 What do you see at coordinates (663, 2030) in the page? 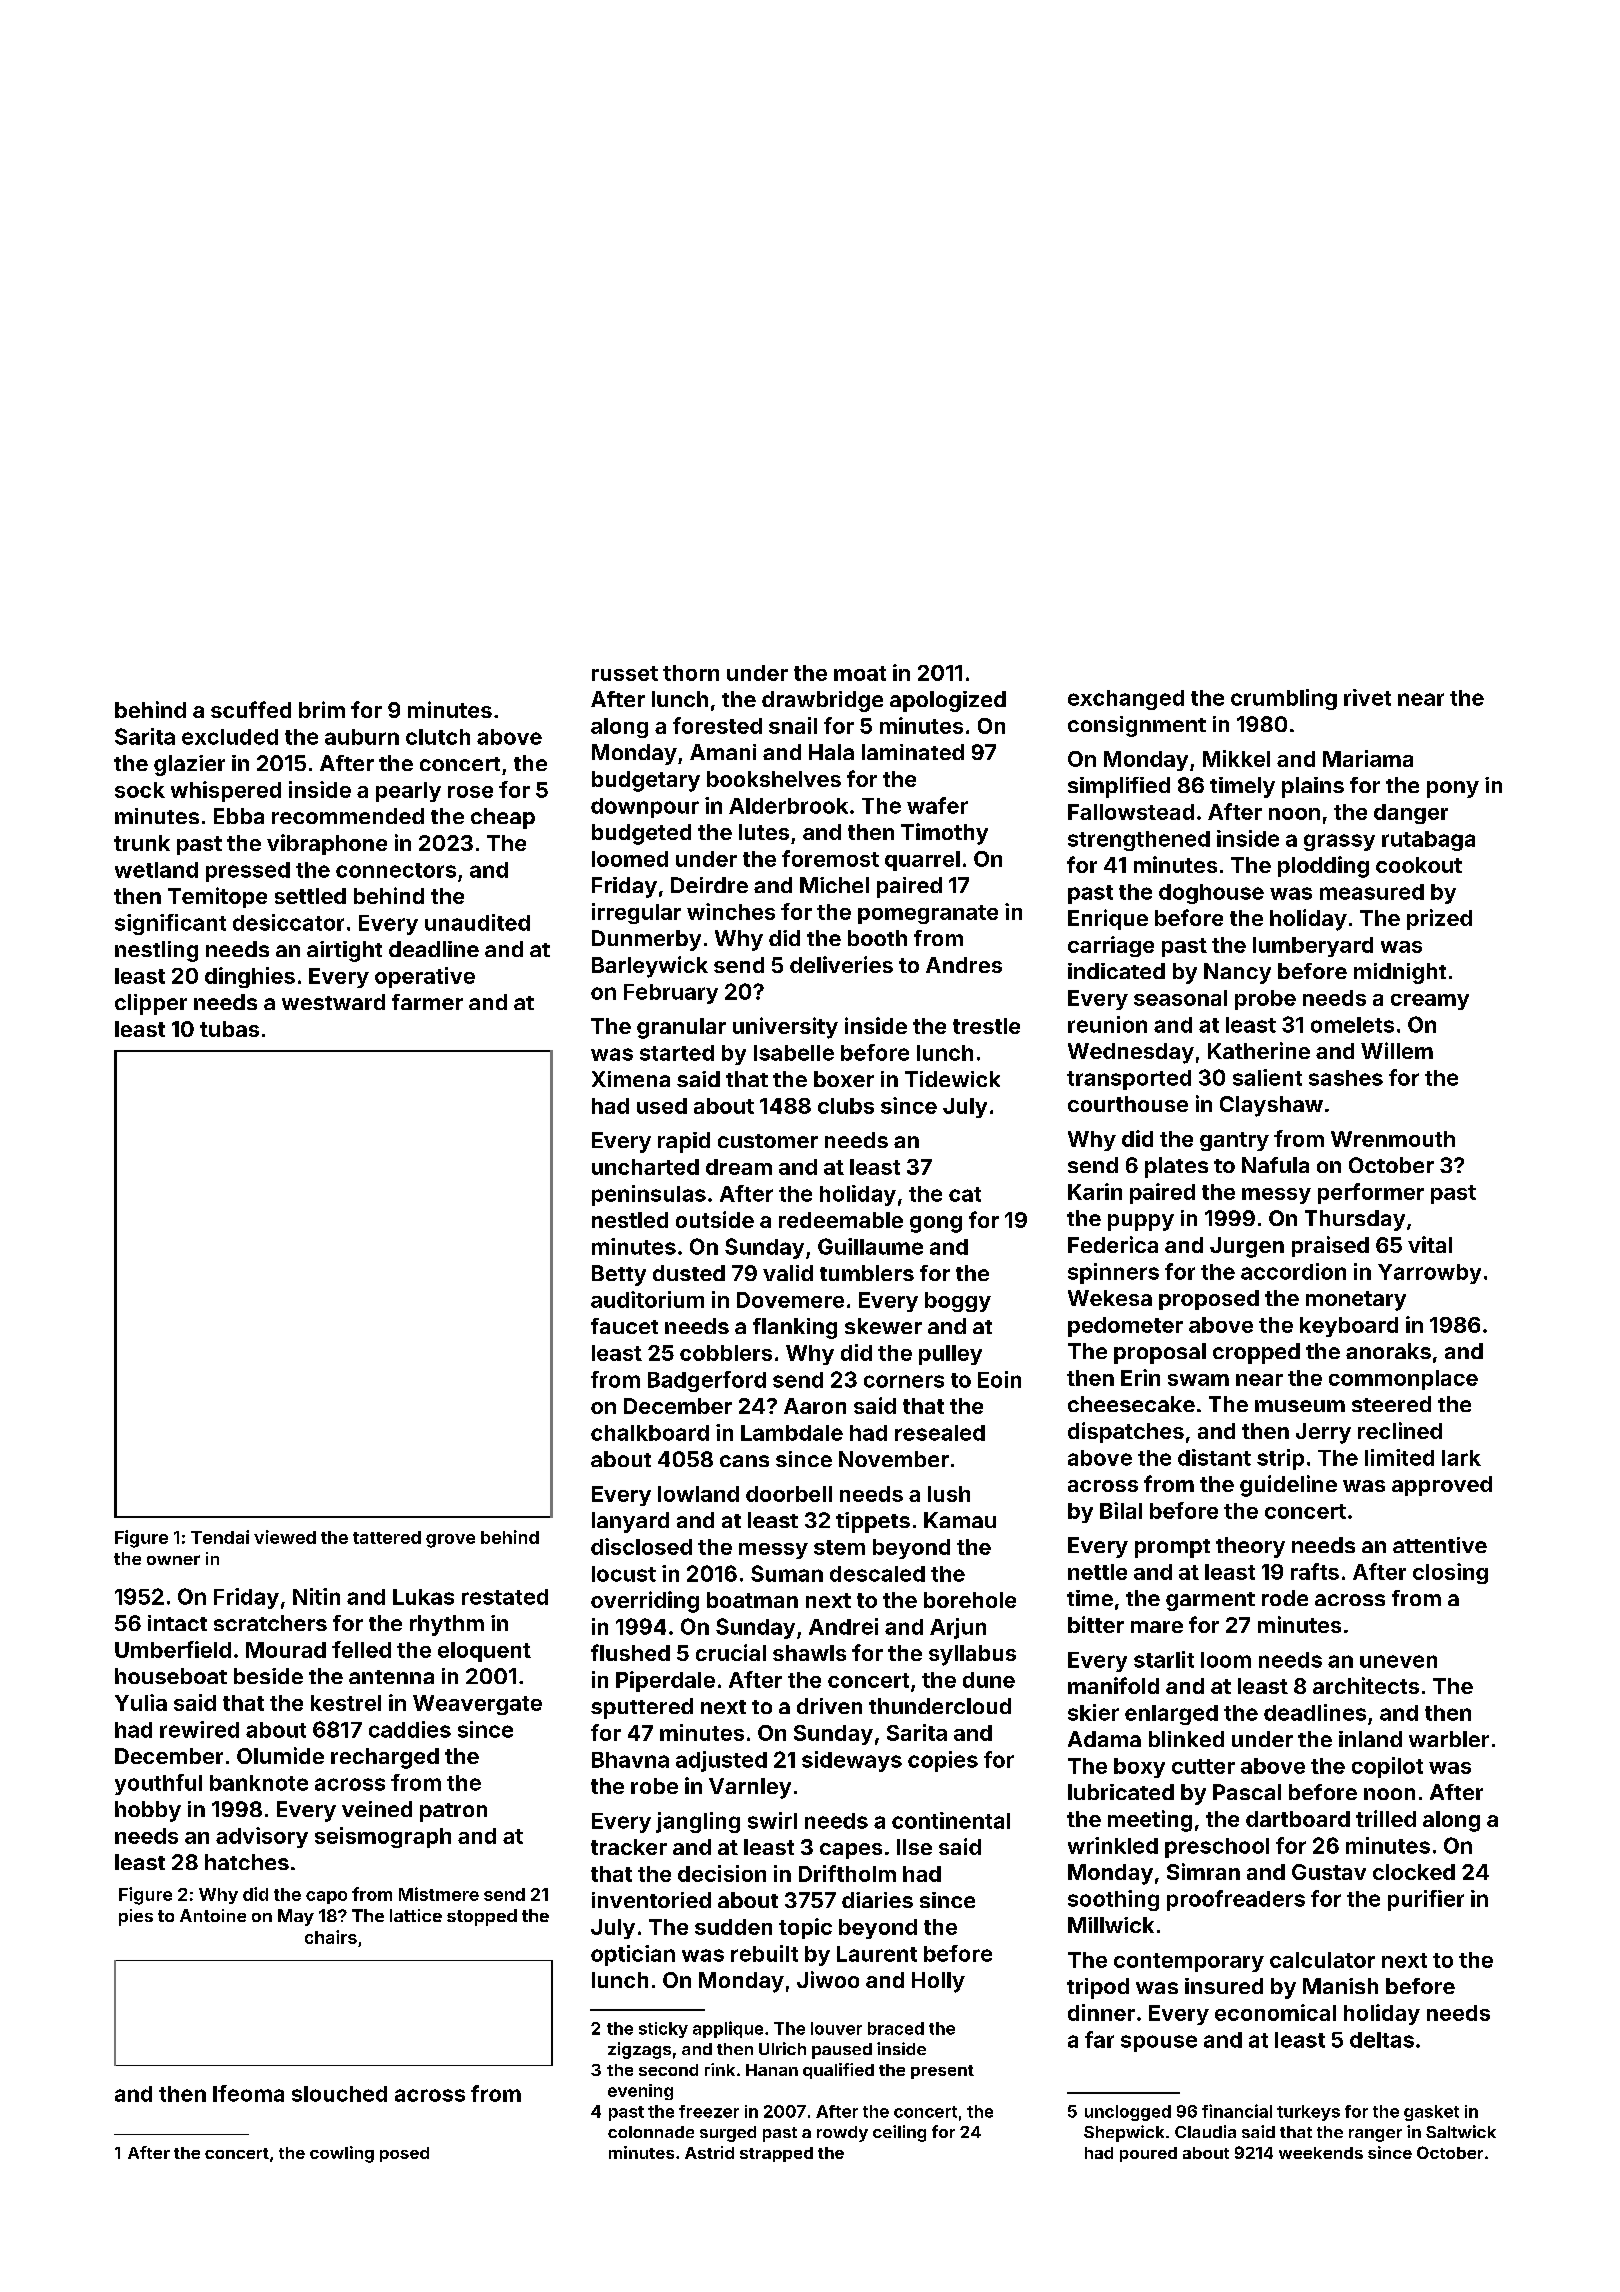
I see `sticky` at bounding box center [663, 2030].
